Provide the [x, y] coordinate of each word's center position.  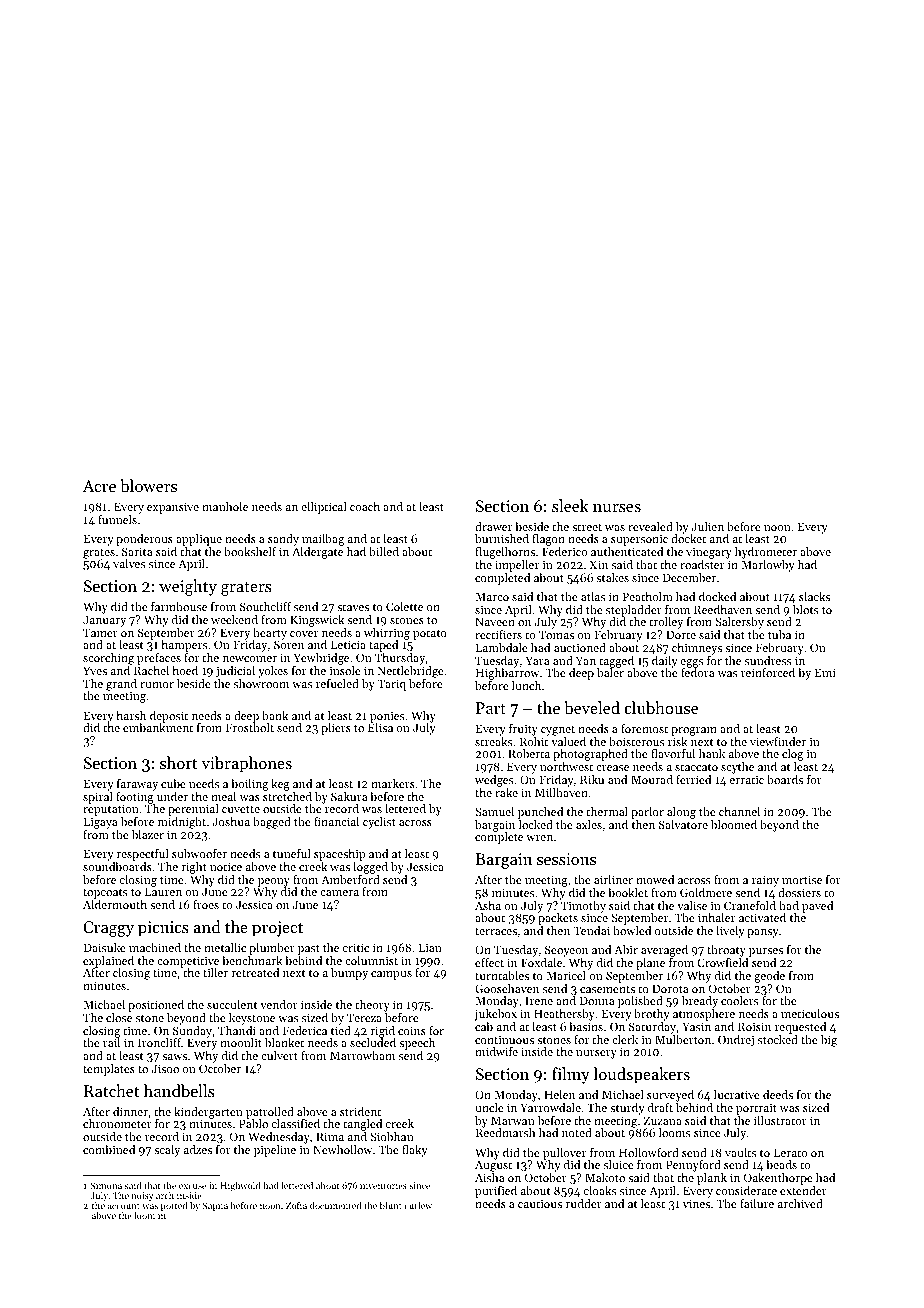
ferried [693, 779]
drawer [493, 526]
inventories [383, 1185]
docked [717, 596]
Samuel [494, 811]
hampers [184, 646]
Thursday [400, 659]
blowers [148, 485]
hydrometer [766, 553]
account [124, 1206]
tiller [215, 972]
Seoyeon [566, 951]
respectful [143, 855]
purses [766, 952]
